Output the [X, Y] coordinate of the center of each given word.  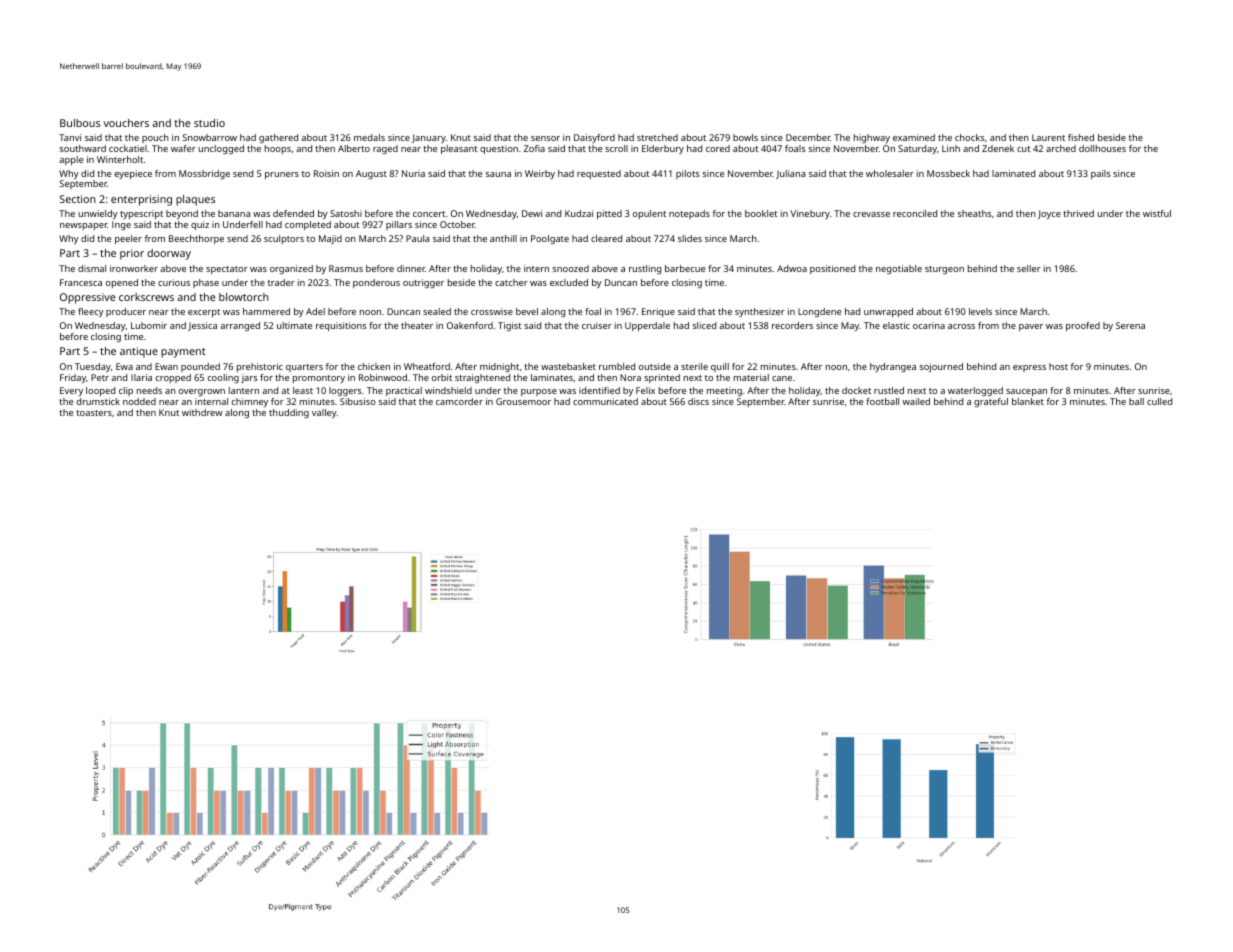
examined [914, 137]
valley [324, 413]
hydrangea [893, 367]
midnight [499, 367]
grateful [991, 402]
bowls [745, 137]
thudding [289, 413]
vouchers [126, 123]
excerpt [204, 313]
